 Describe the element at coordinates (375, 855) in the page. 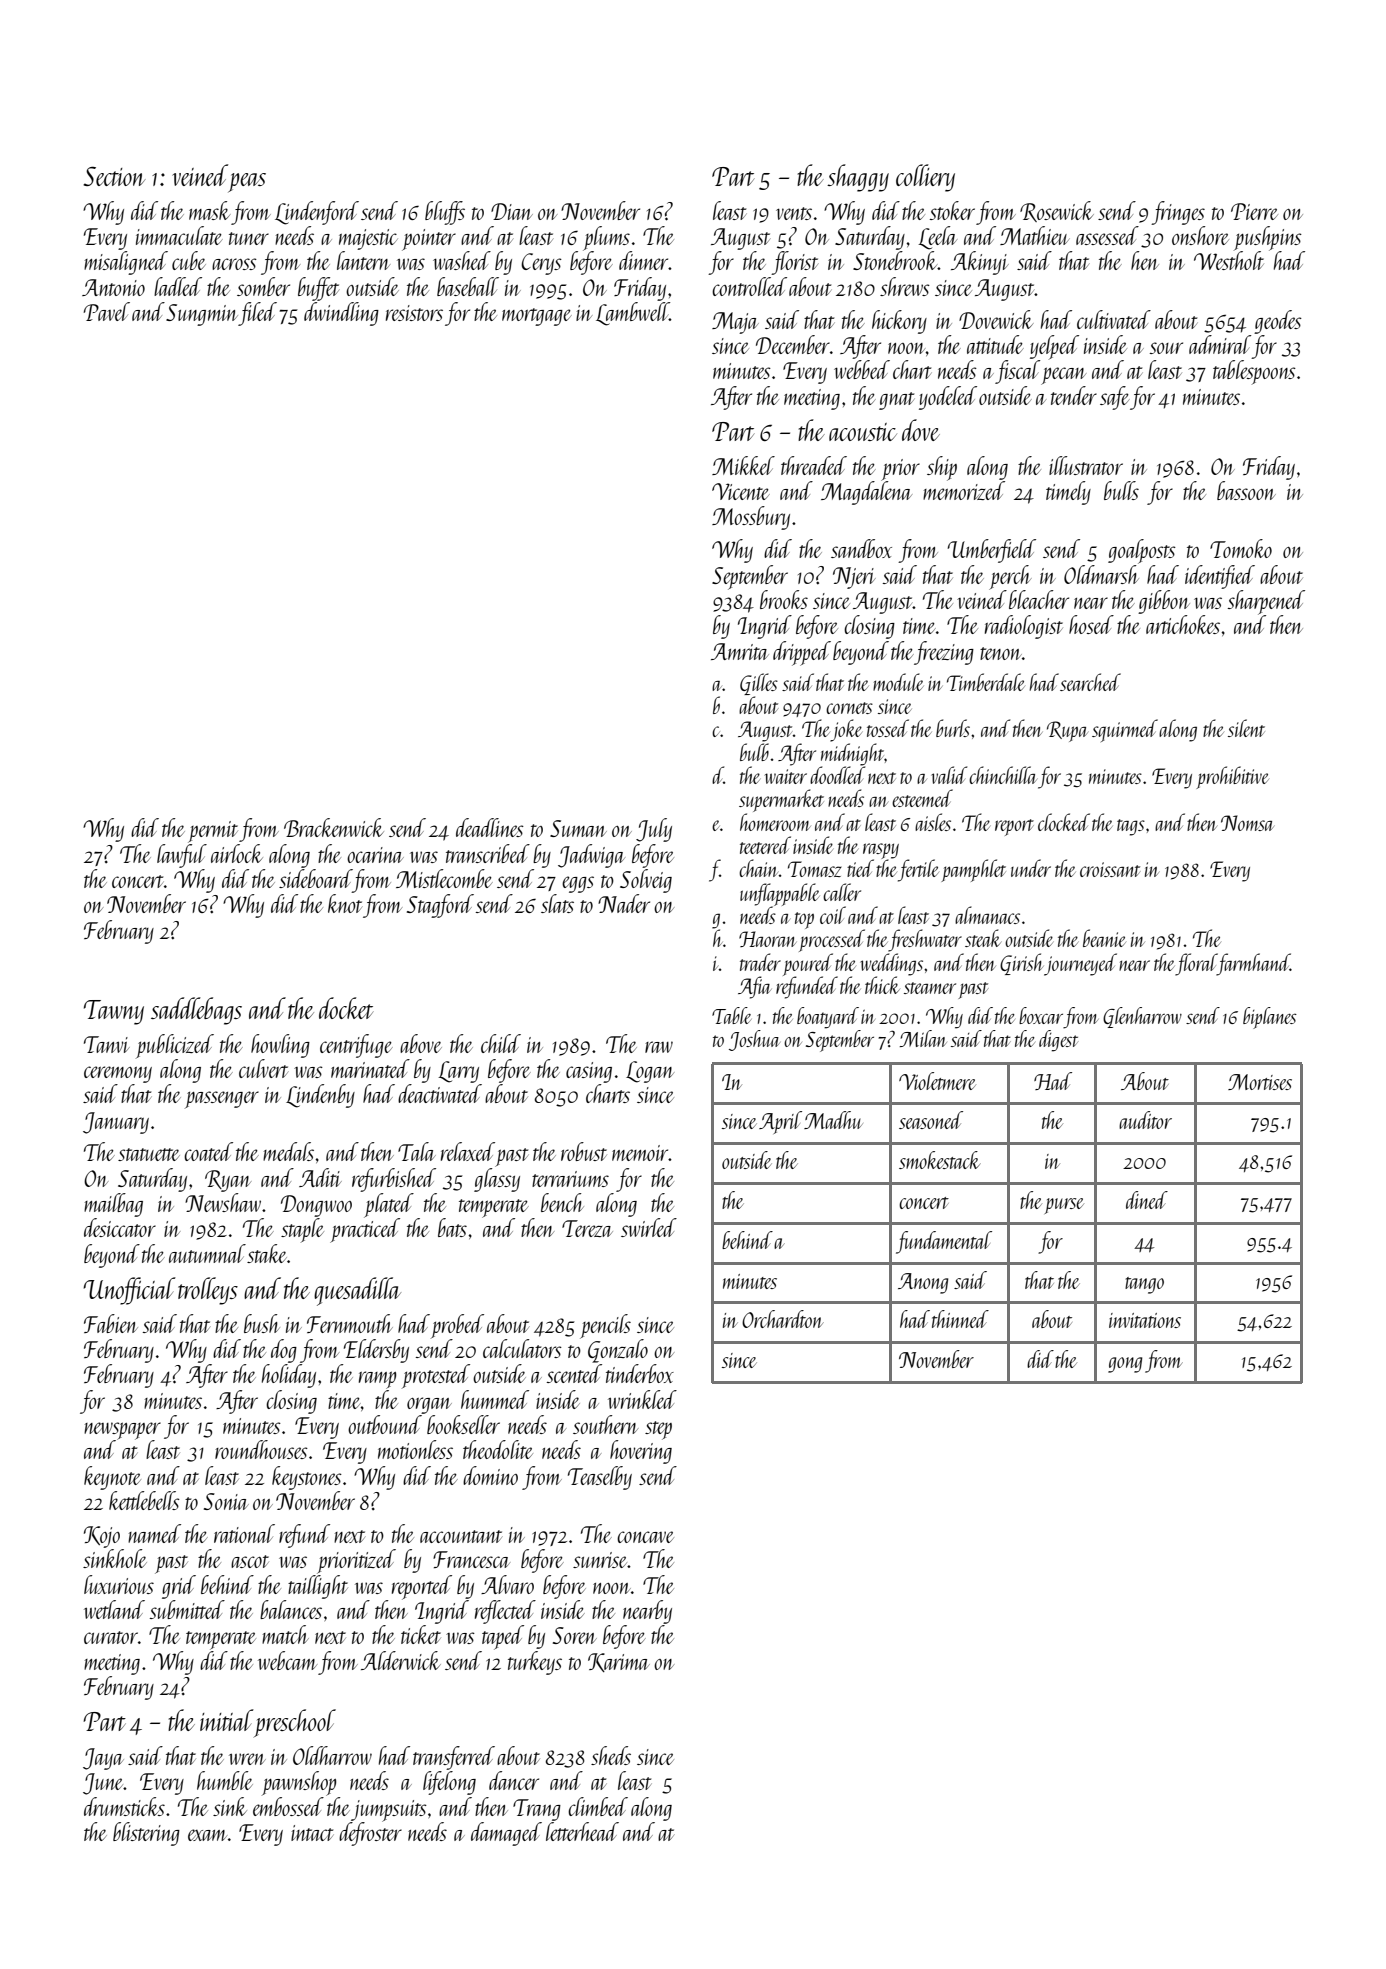

I see `ocarina` at that location.
